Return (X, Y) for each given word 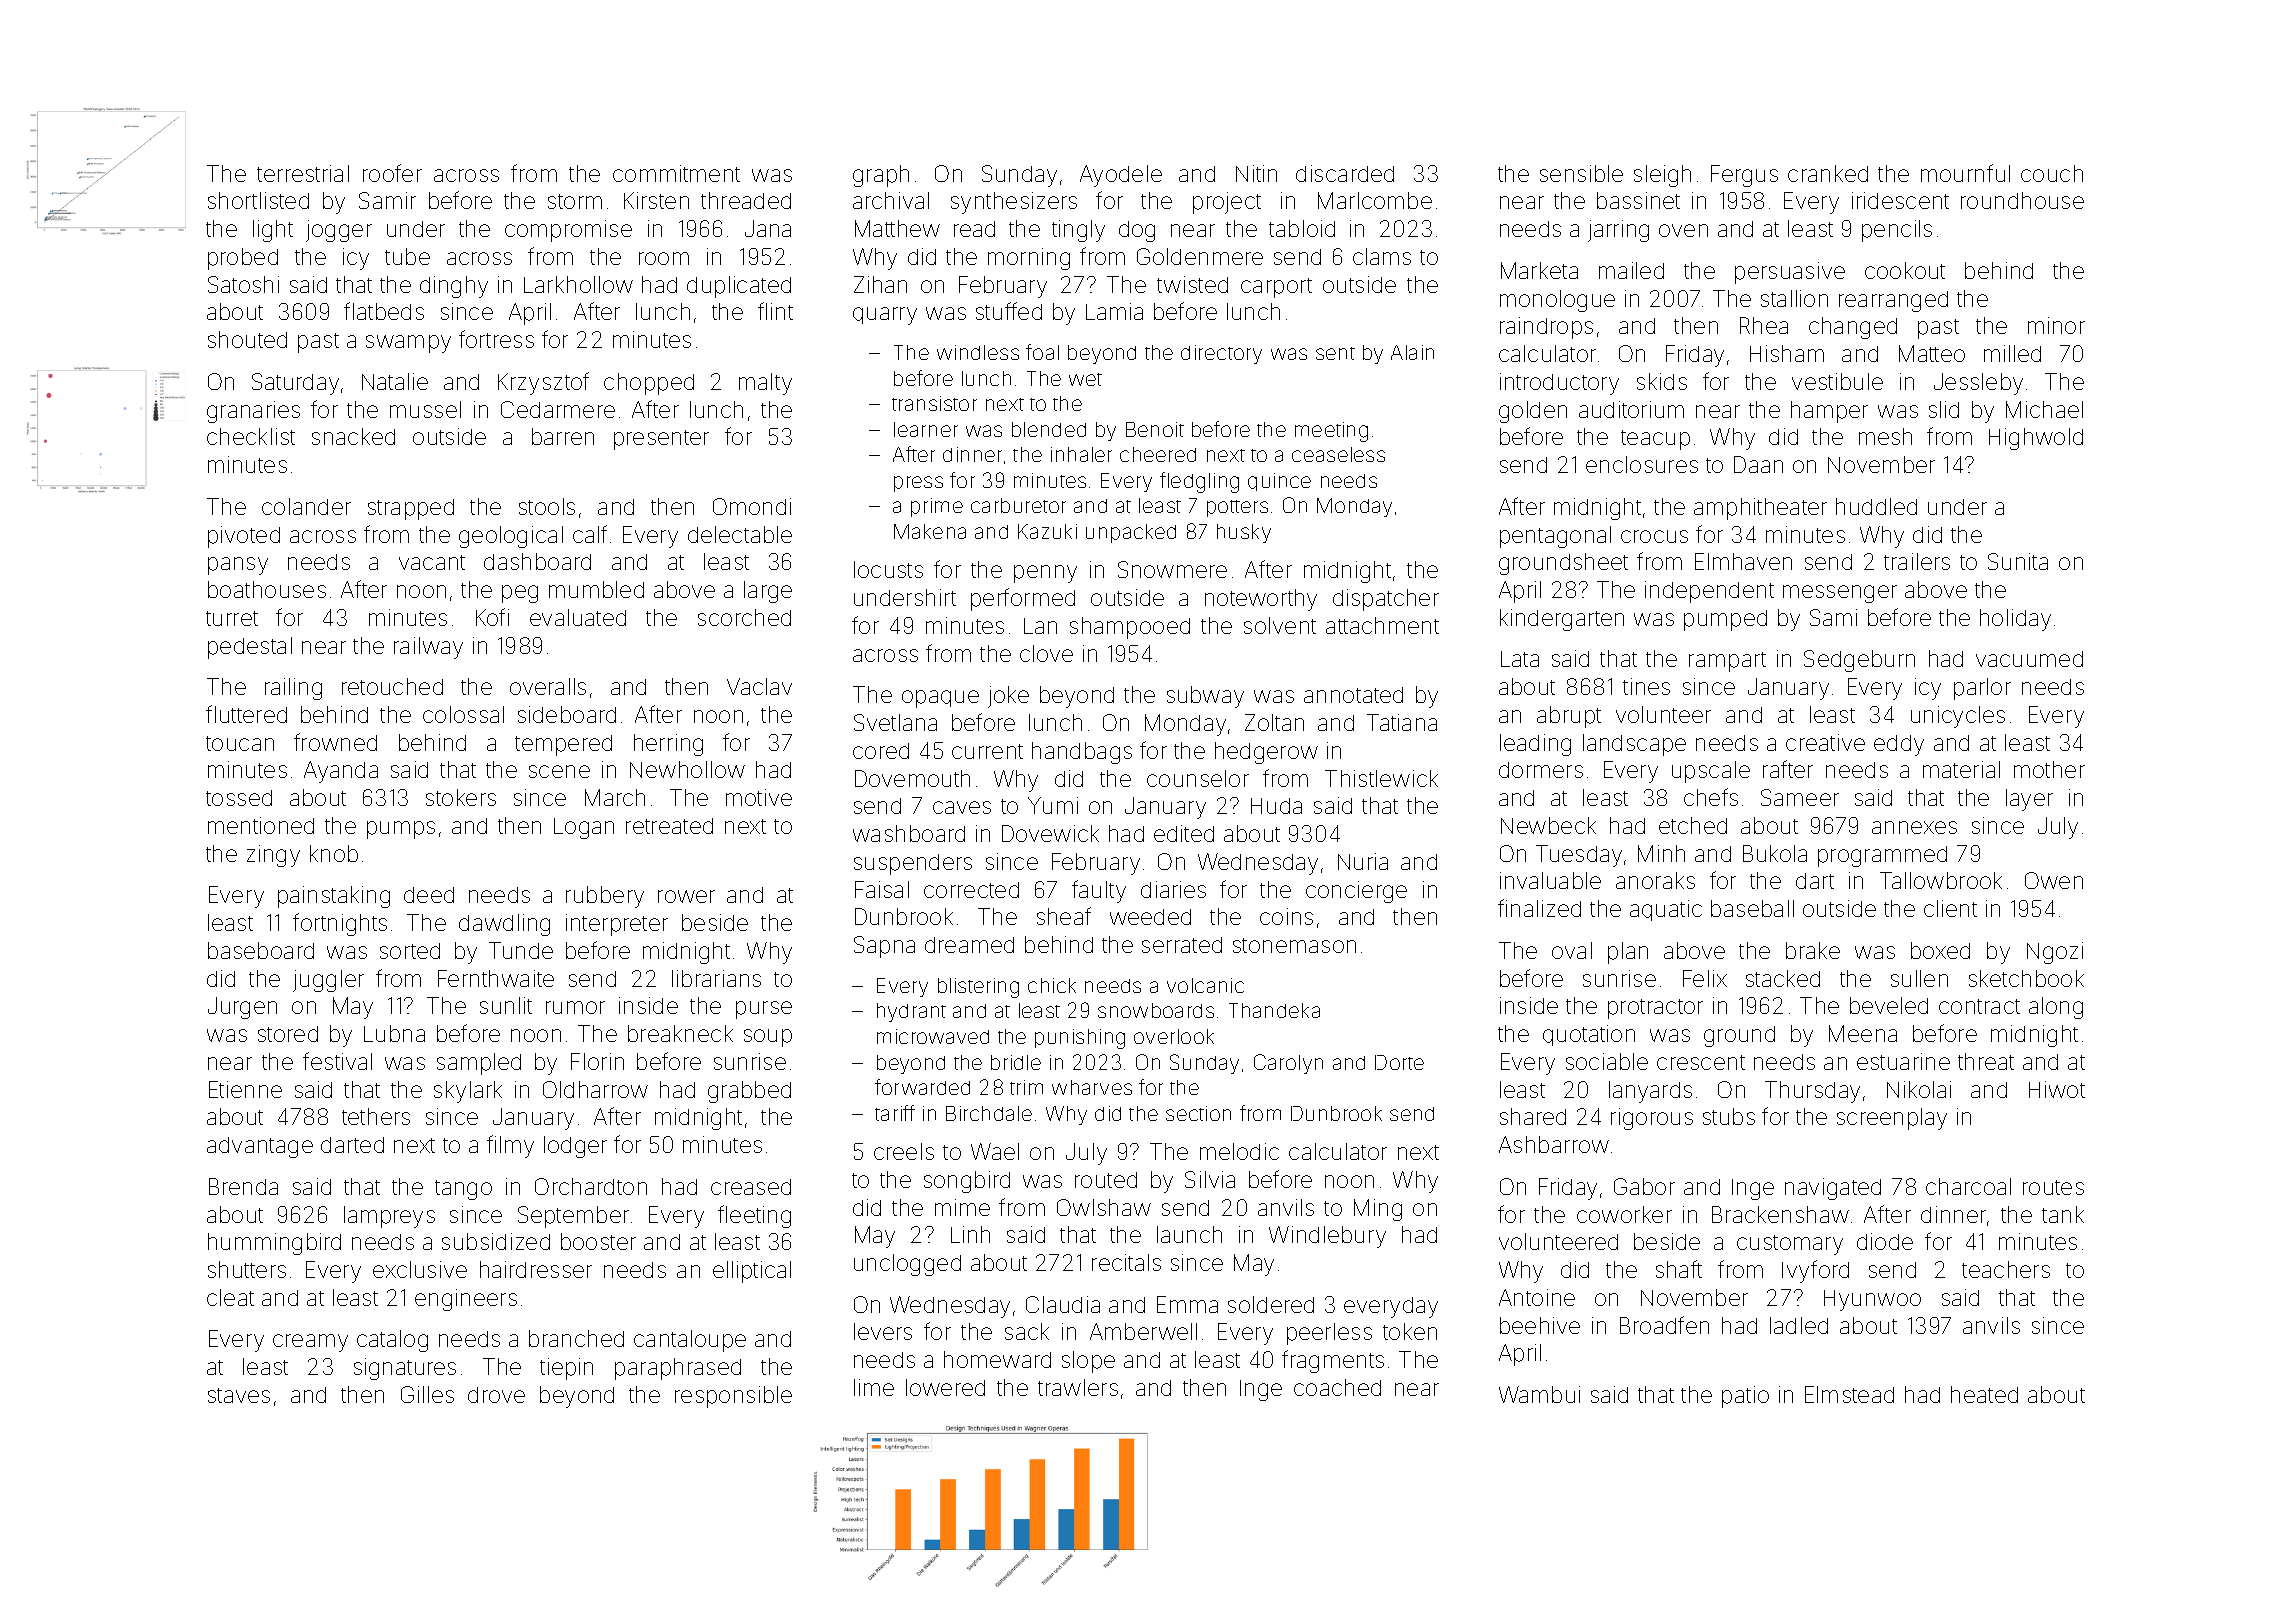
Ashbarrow (1554, 1144)
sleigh (1662, 176)
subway (1205, 697)
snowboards (1156, 1010)
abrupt (1569, 717)
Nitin (1256, 173)
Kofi (492, 617)
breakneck (680, 1033)
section (1198, 1113)
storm (575, 201)
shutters (247, 1269)
